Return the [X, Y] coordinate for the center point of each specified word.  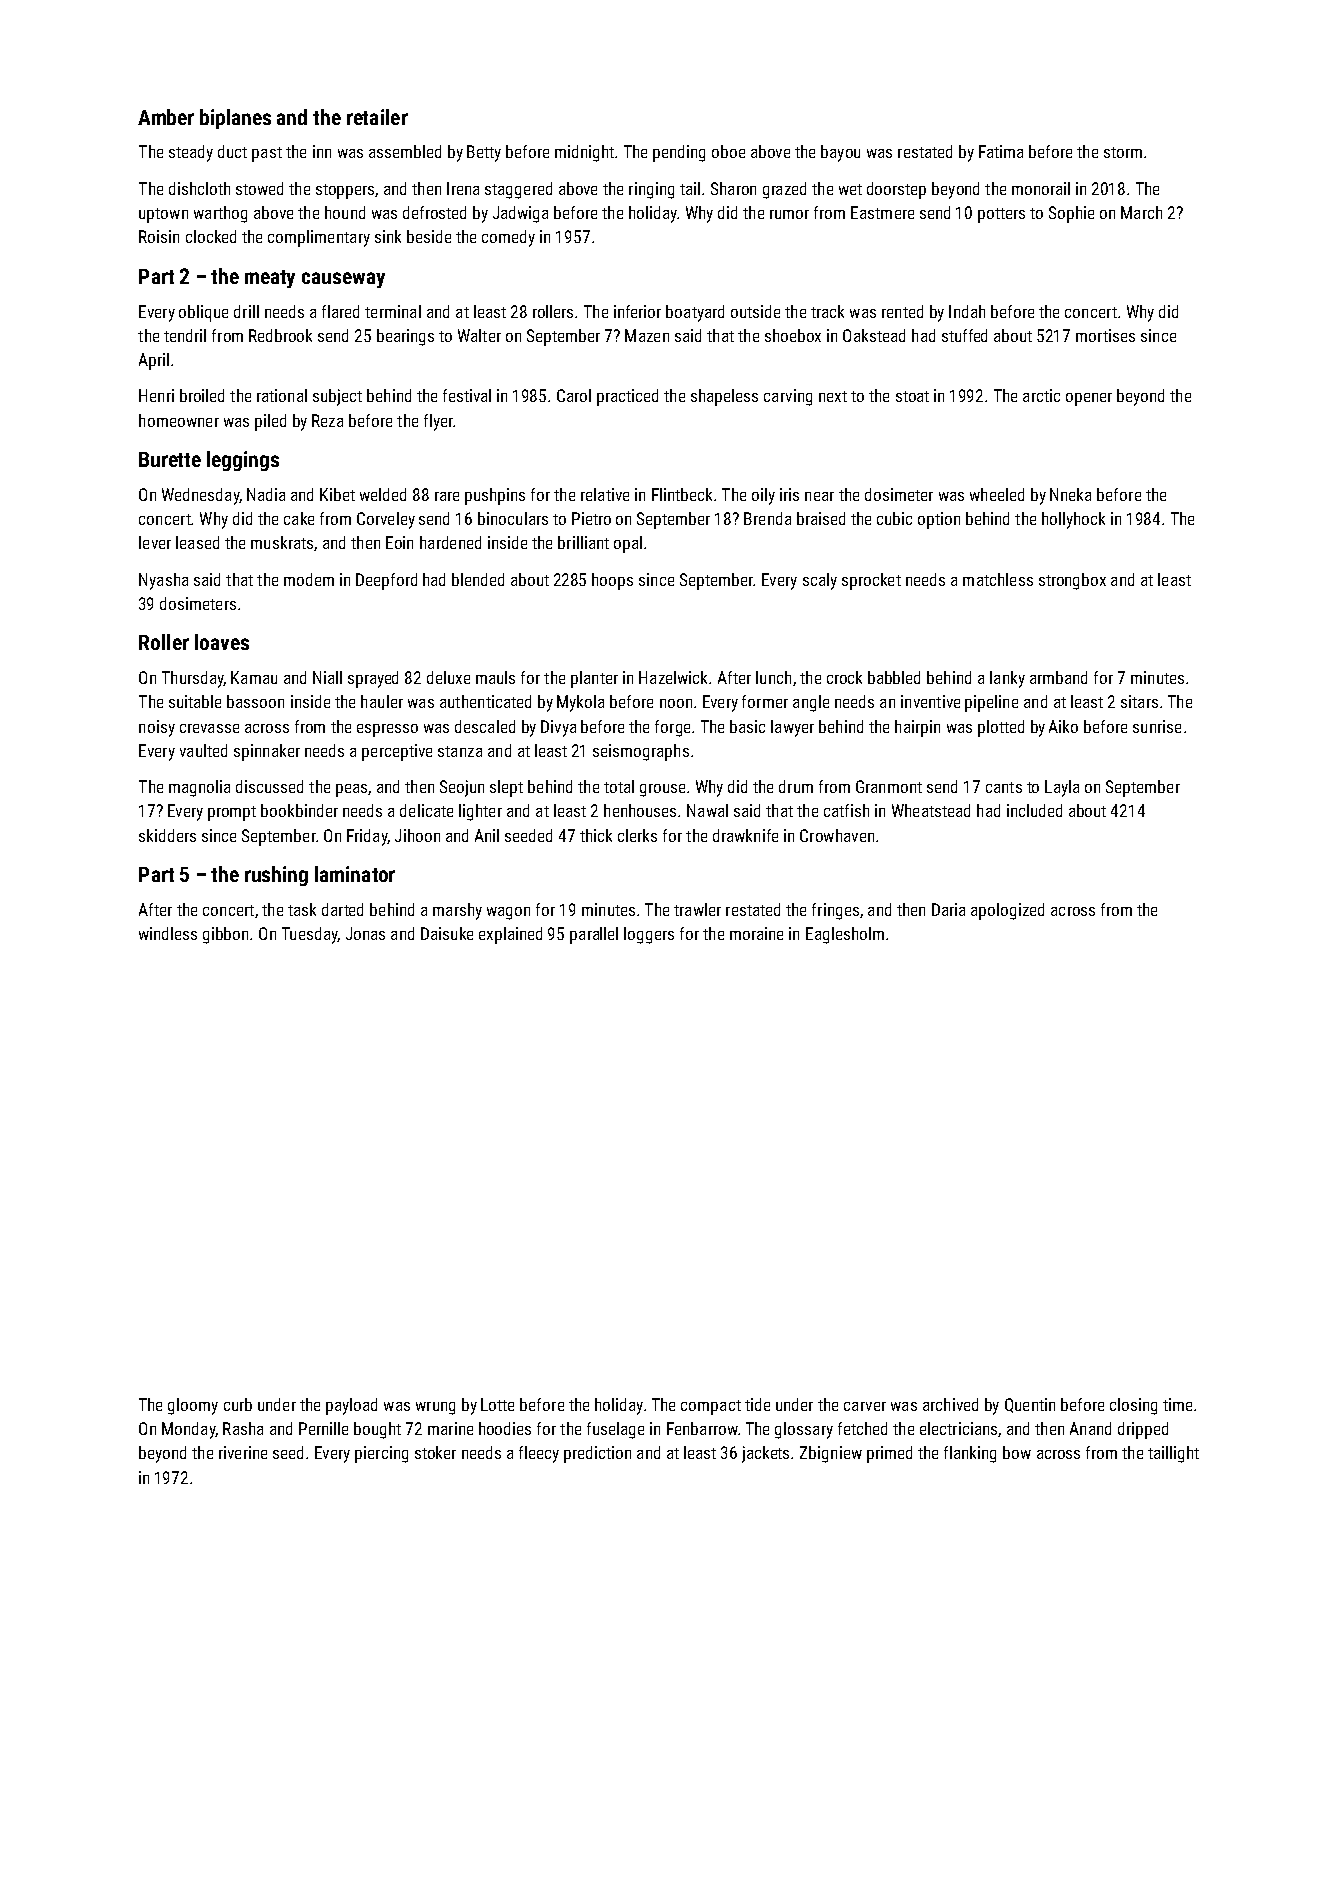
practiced [627, 397]
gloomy [193, 1406]
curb [238, 1404]
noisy [157, 728]
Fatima [1001, 151]
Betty [484, 153]
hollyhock [1073, 520]
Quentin [1030, 1405]
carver [865, 1406]
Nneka [1070, 494]
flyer [438, 422]
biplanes [235, 119]
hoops [612, 581]
